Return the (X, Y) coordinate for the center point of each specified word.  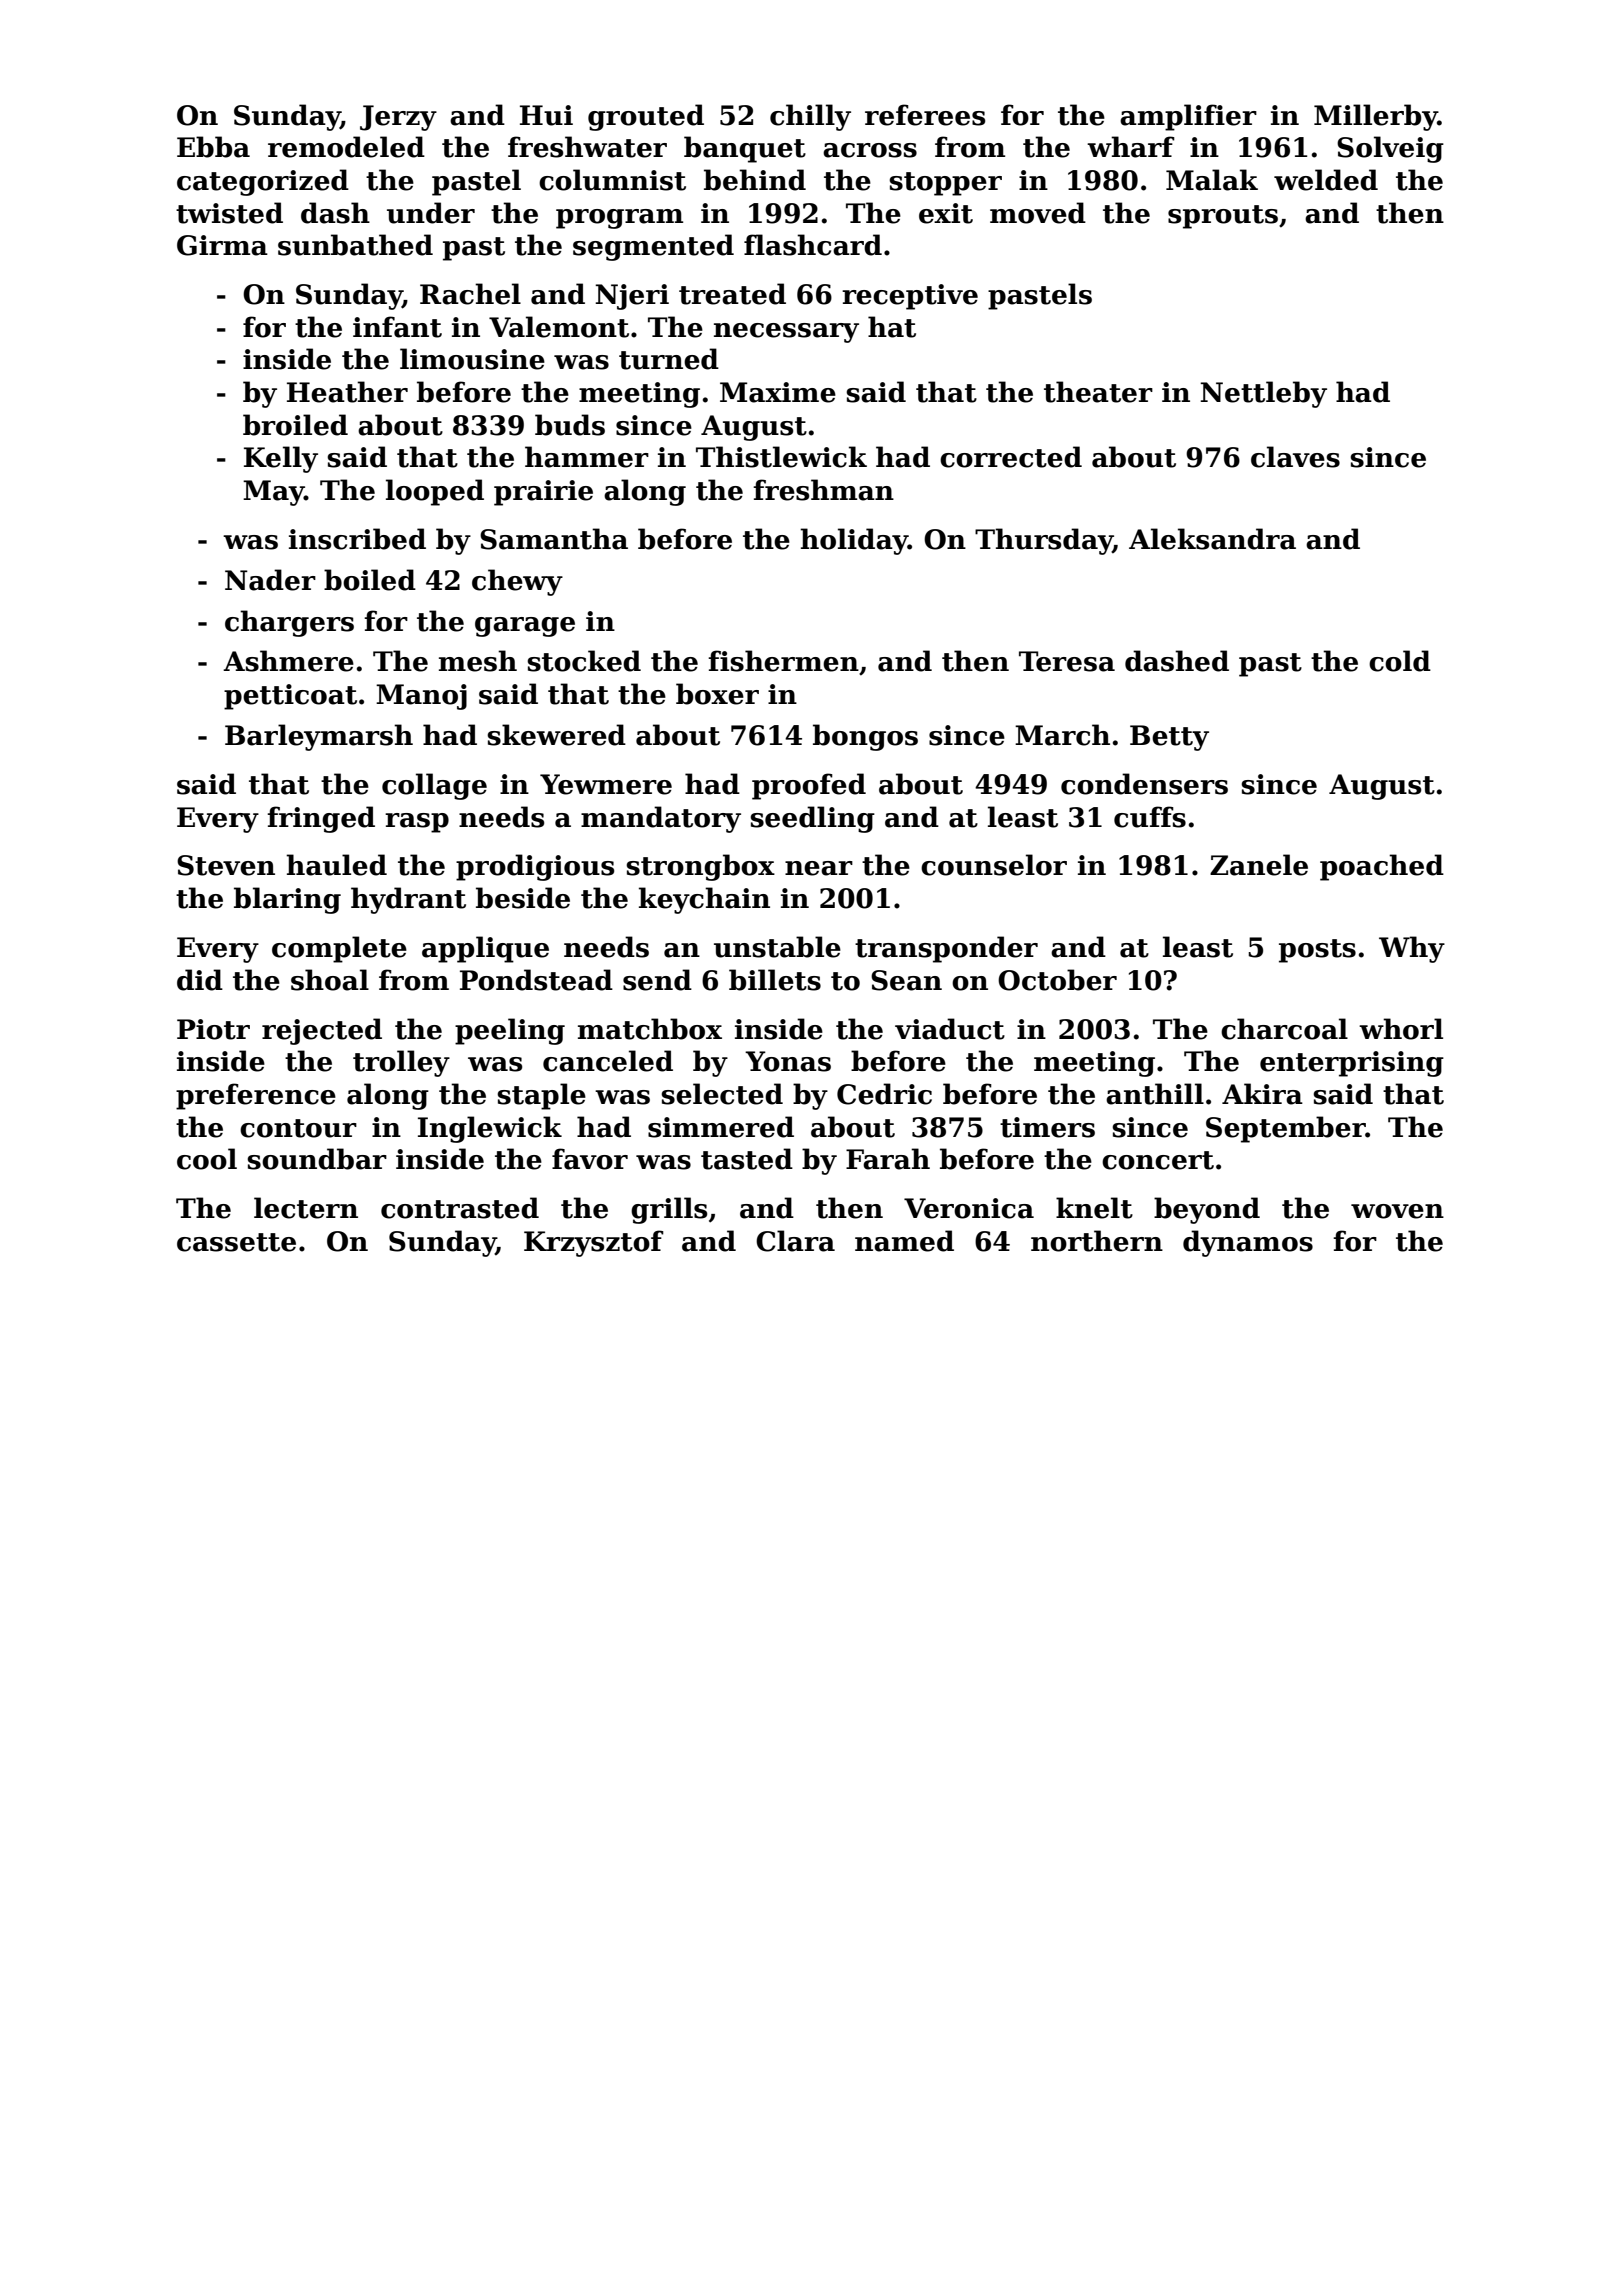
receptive (910, 297)
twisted (229, 213)
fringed (321, 819)
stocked (584, 661)
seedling (812, 819)
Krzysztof (594, 1243)
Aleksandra (1212, 539)
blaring (287, 900)
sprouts (1223, 217)
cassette (236, 1242)
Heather (347, 392)
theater (1098, 392)
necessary (786, 333)
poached (1382, 867)
